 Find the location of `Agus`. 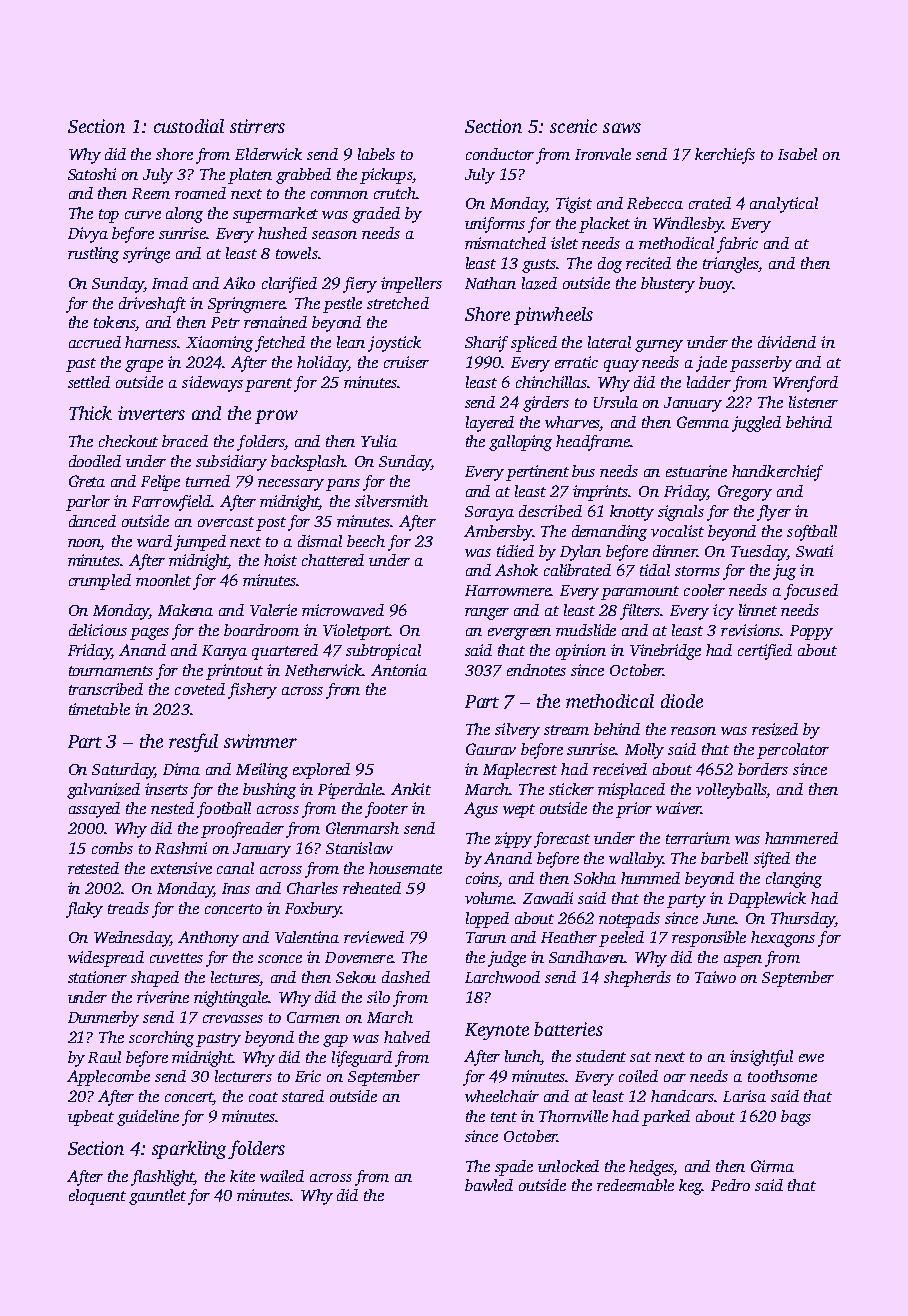

Agus is located at coordinates (481, 810).
